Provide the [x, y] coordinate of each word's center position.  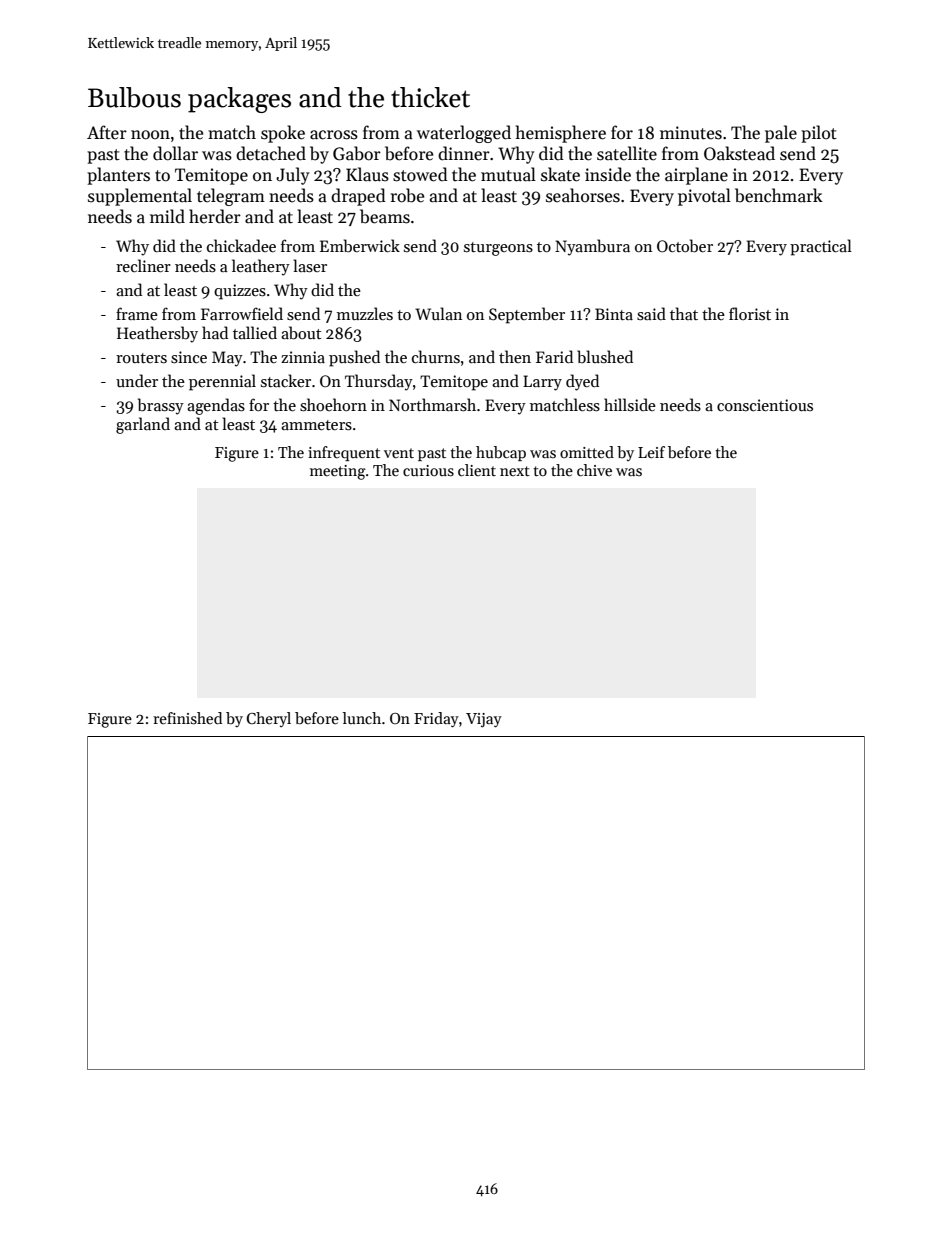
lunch [362, 718]
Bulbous [134, 97]
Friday [436, 719]
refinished [187, 718]
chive [594, 470]
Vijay [484, 720]
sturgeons [498, 249]
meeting [338, 472]
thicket [430, 97]
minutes [691, 133]
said [651, 314]
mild [167, 216]
